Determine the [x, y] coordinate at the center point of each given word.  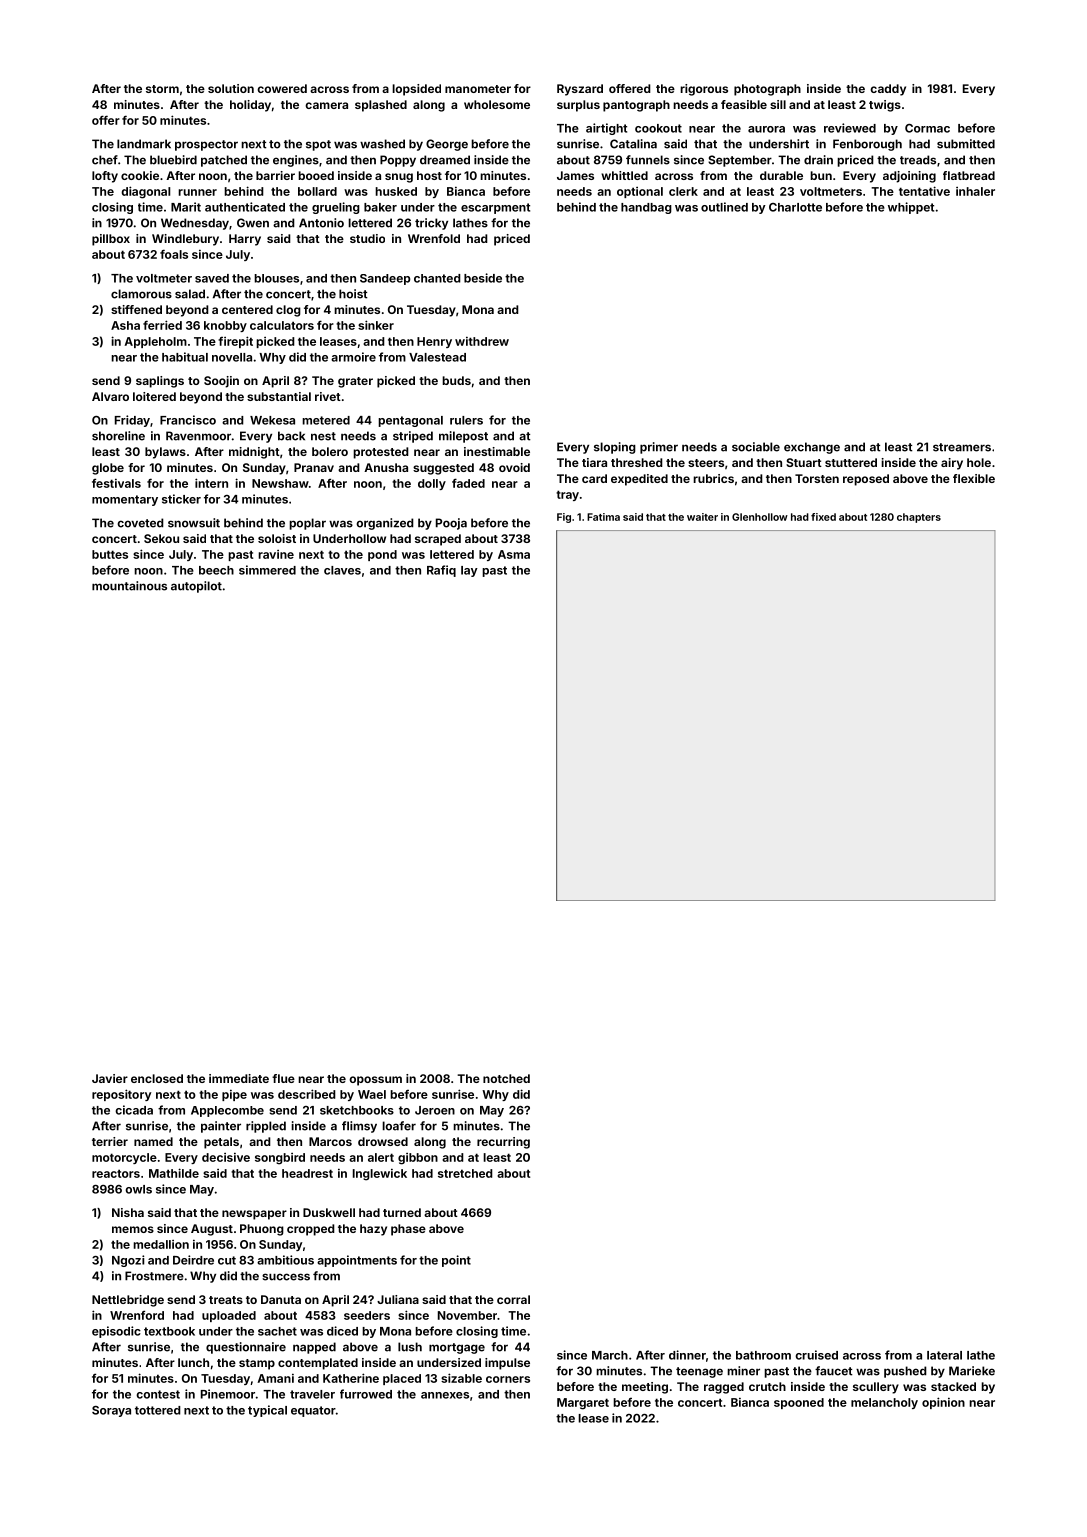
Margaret [583, 1404]
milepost [463, 437]
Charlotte [795, 207]
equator [313, 1411]
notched [506, 1078]
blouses [276, 278]
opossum [375, 1081]
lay [469, 571]
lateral [944, 1355]
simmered [267, 570]
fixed [823, 517]
